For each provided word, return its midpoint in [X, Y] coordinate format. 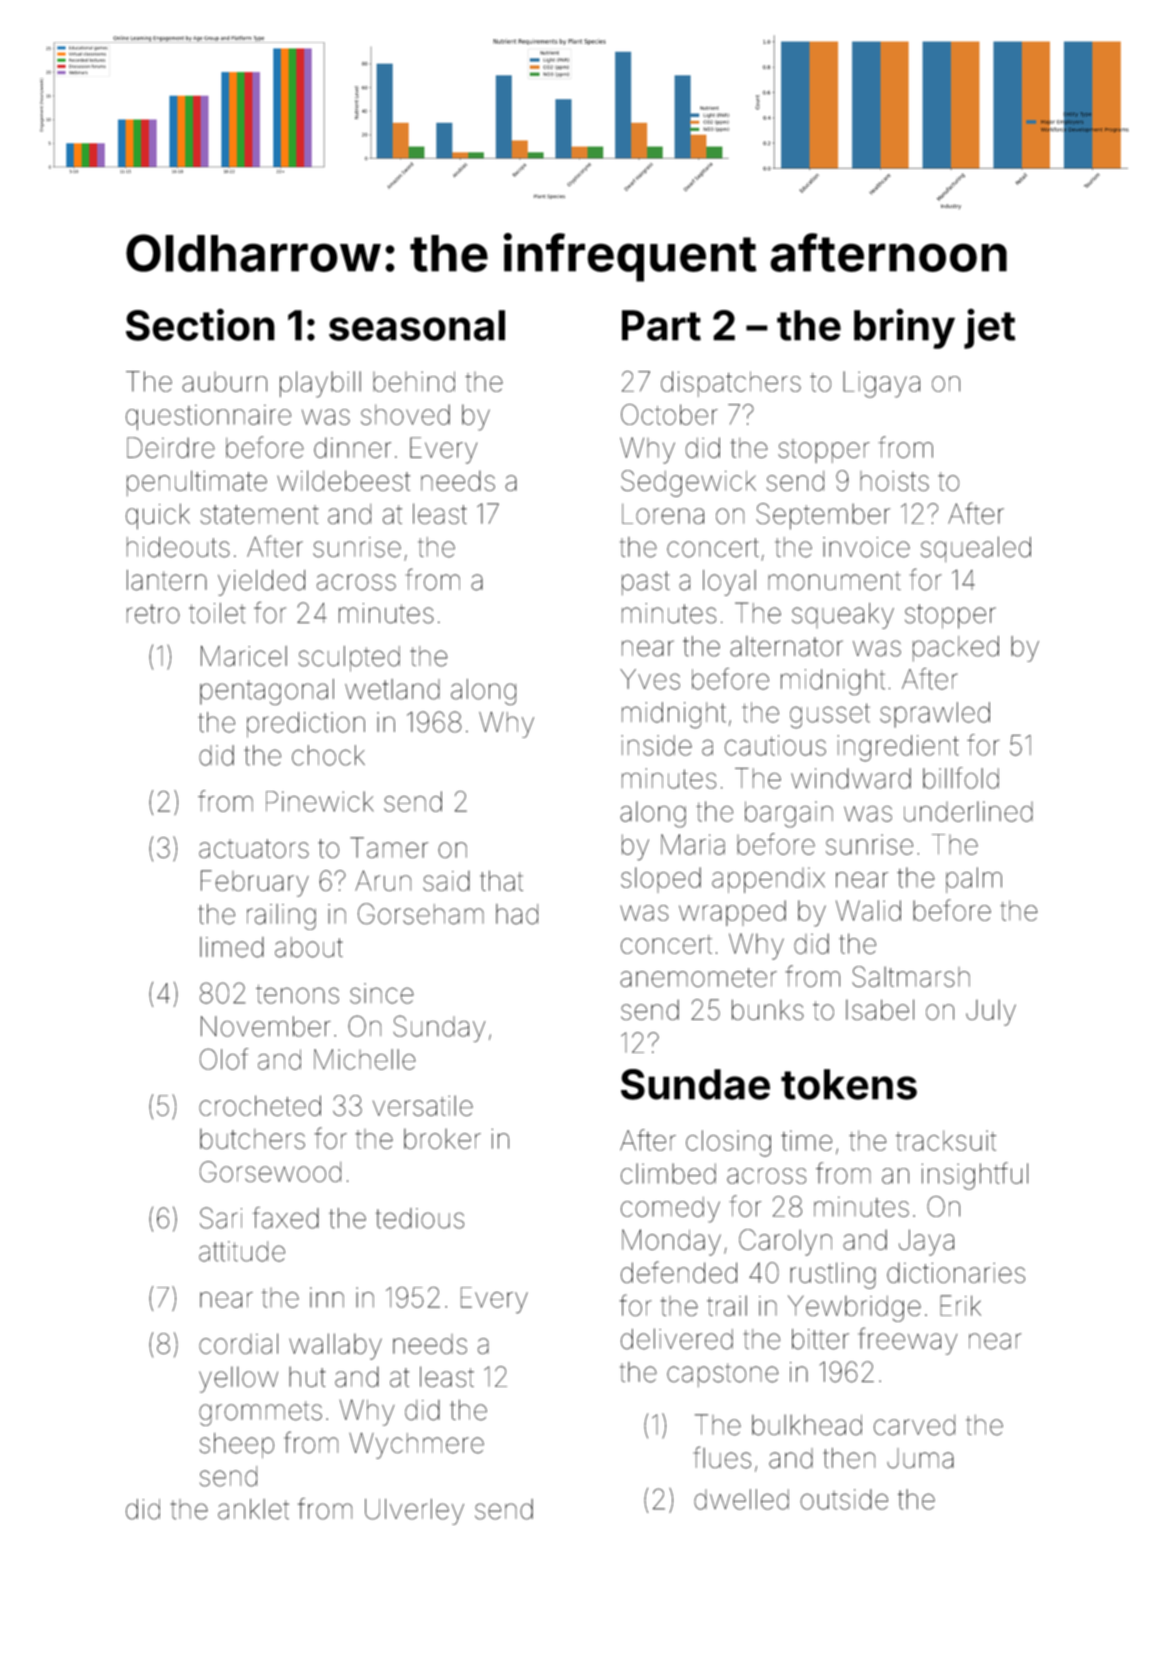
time [806, 1140]
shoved [405, 414]
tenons [297, 994]
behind [414, 381]
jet [989, 329]
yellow [238, 1379]
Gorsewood [270, 1171]
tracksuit [946, 1140]
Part [661, 325]
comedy [670, 1210]
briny [904, 328]
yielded [261, 583]
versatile [423, 1105]
